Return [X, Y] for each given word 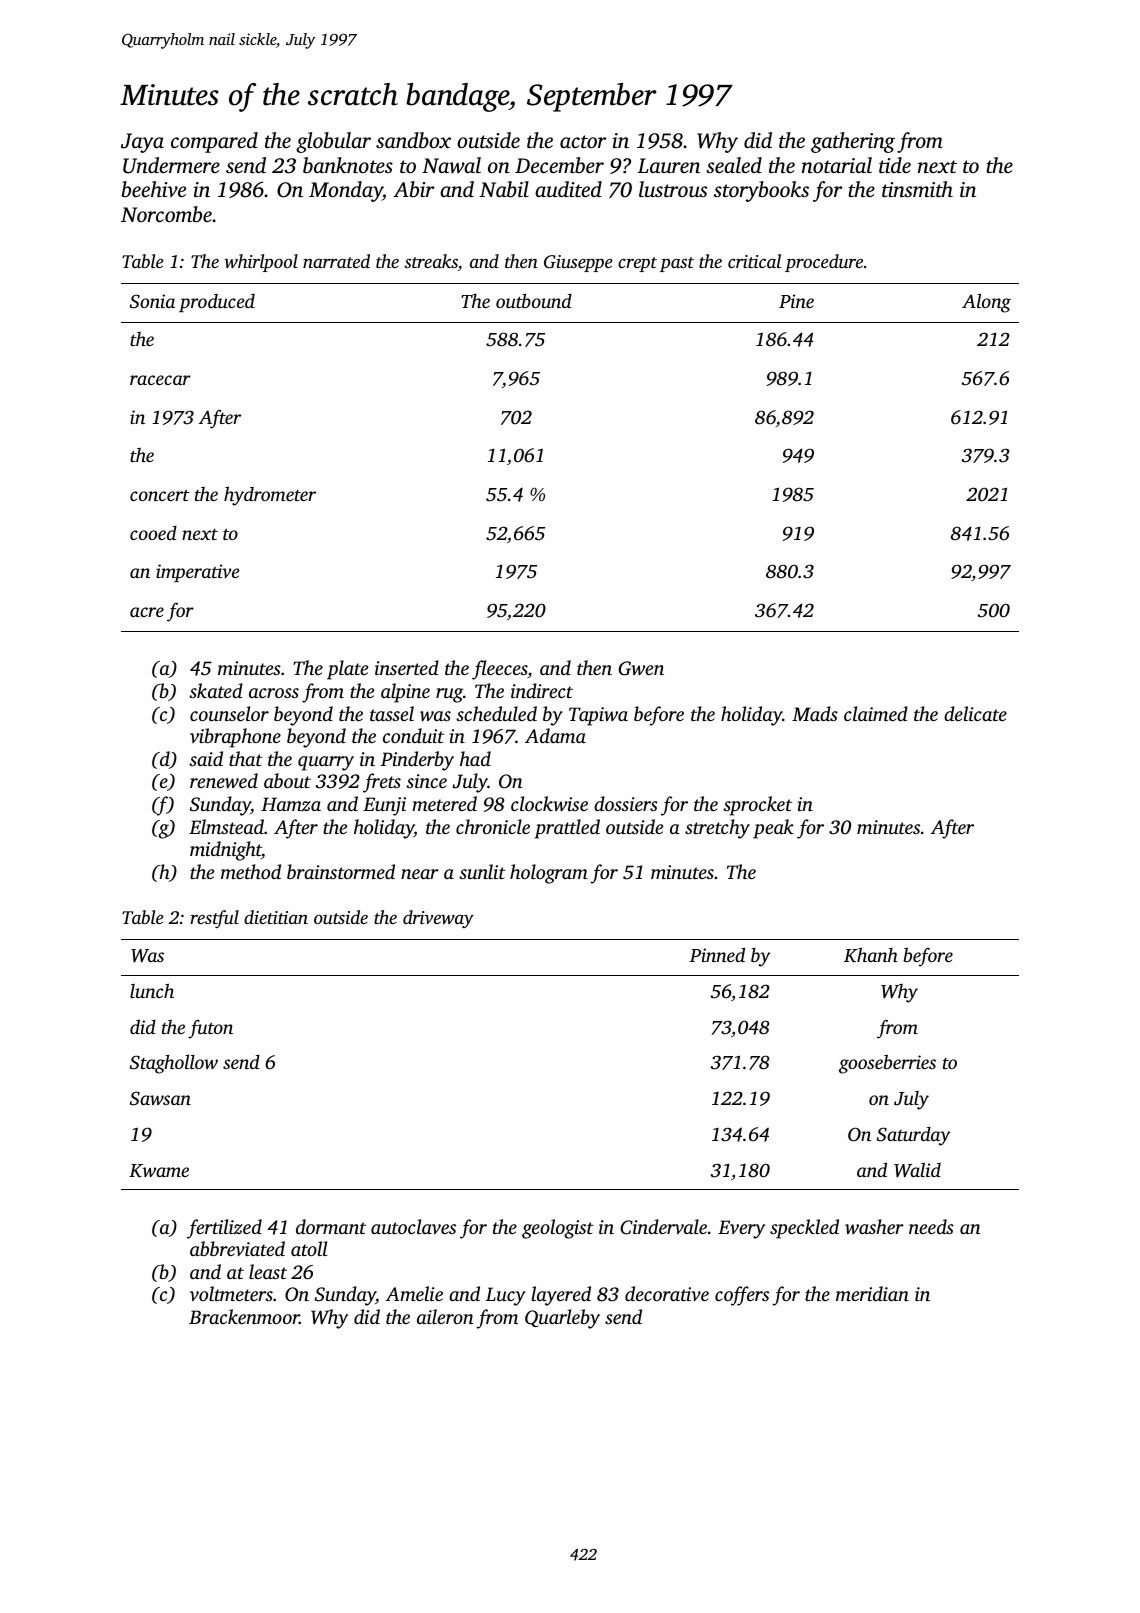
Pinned [717, 954]
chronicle [493, 826]
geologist [558, 1229]
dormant [331, 1226]
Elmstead [226, 826]
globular [333, 142]
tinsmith [917, 189]
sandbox [413, 140]
